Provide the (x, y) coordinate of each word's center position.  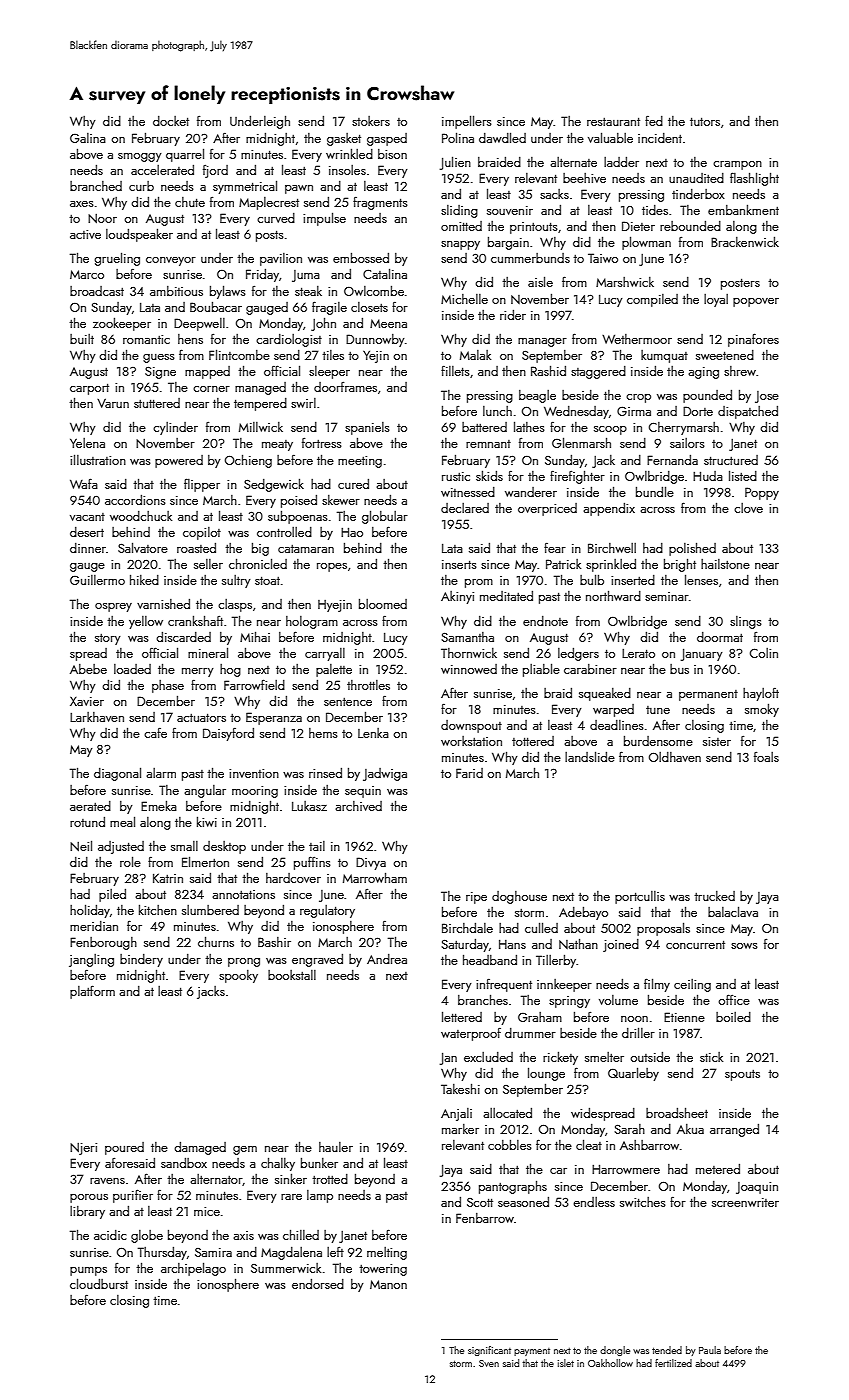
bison (392, 154)
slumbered (210, 910)
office (734, 999)
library (87, 1212)
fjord (215, 171)
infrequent (504, 985)
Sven (489, 1363)
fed (654, 120)
